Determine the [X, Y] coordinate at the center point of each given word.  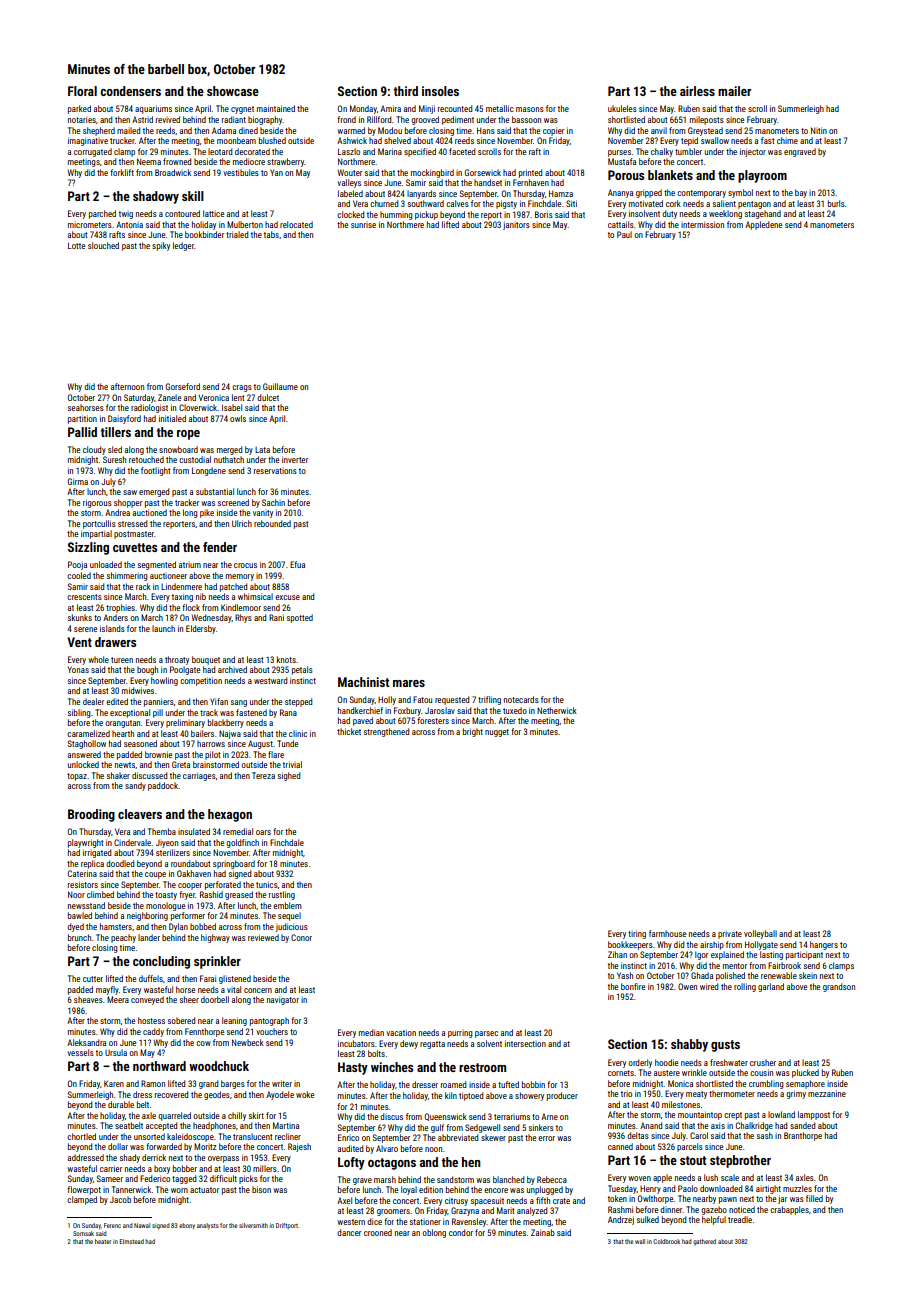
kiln [451, 1095]
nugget [497, 733]
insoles [440, 91]
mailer [734, 91]
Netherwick [557, 710]
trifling [489, 700]
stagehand [763, 214]
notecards [521, 699]
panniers [159, 702]
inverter [295, 459]
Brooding [91, 815]
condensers [130, 91]
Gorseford [183, 386]
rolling [745, 987]
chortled [81, 1136]
